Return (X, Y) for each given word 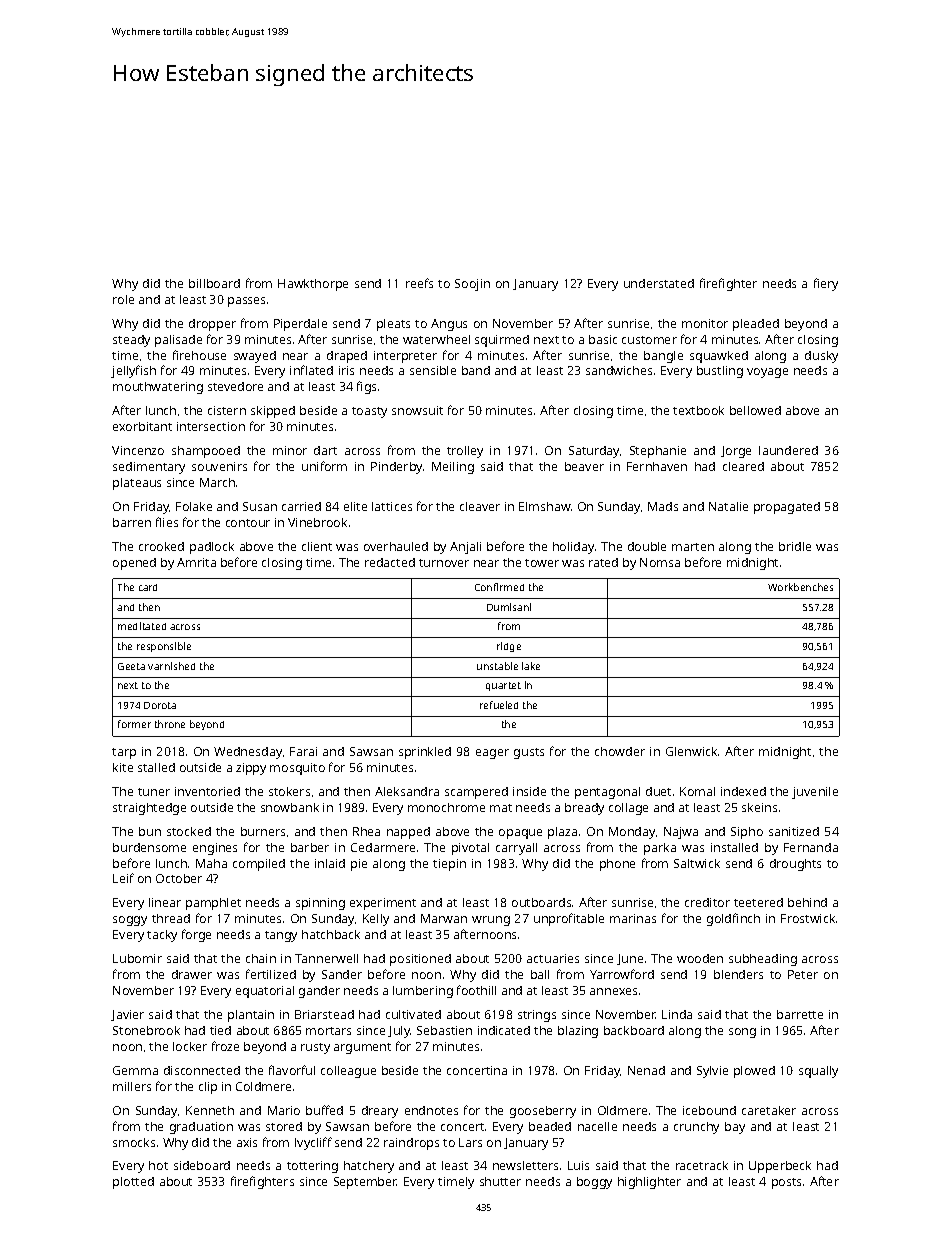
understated (659, 283)
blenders (738, 974)
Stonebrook (146, 1030)
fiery (826, 284)
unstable (497, 666)
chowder (620, 751)
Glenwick (691, 751)
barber (310, 847)
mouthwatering (158, 388)
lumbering (423, 992)
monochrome (446, 807)
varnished (171, 666)
